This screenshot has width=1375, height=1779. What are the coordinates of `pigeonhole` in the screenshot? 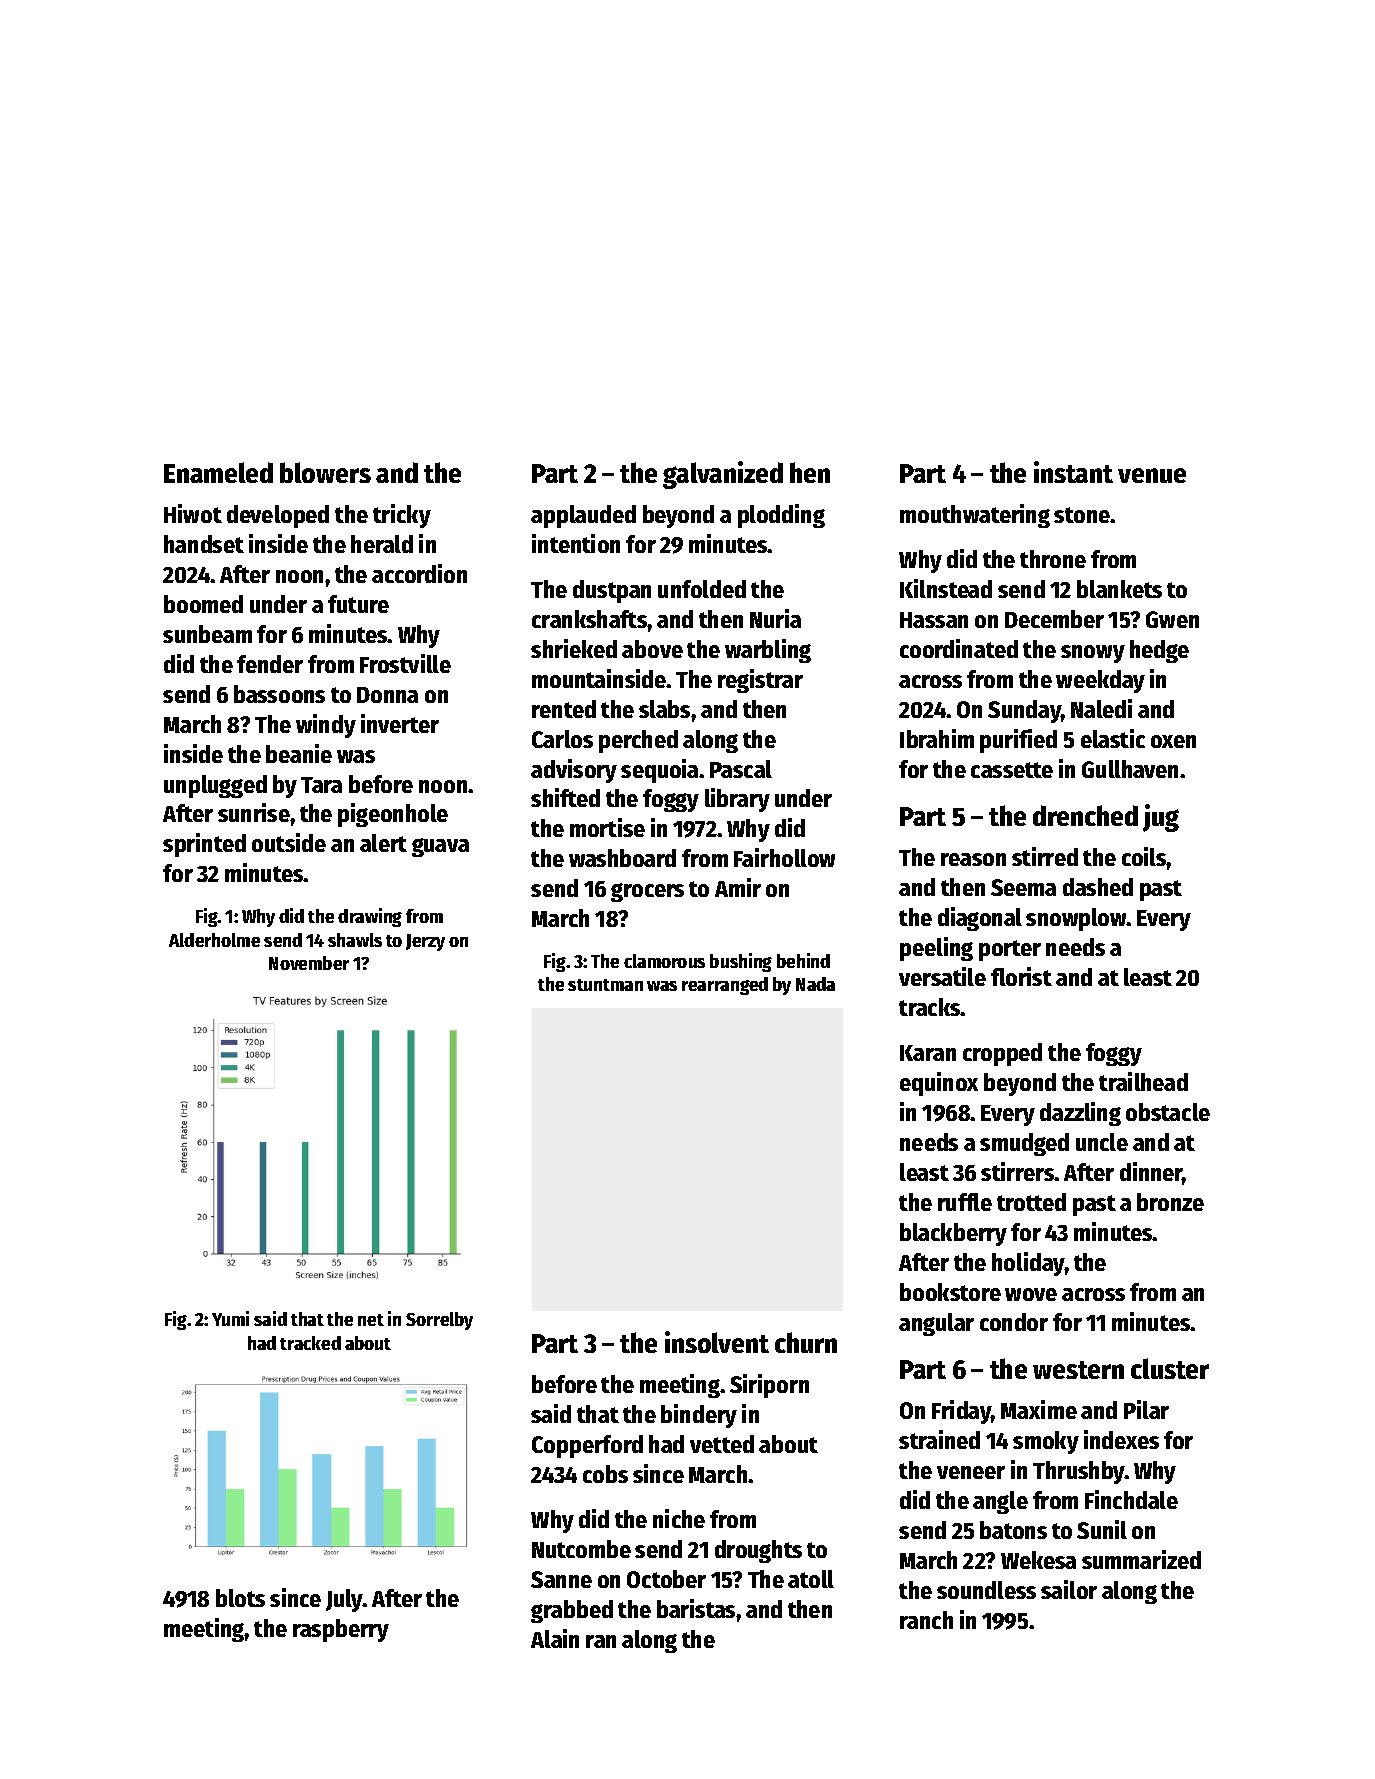 It's located at (393, 815).
